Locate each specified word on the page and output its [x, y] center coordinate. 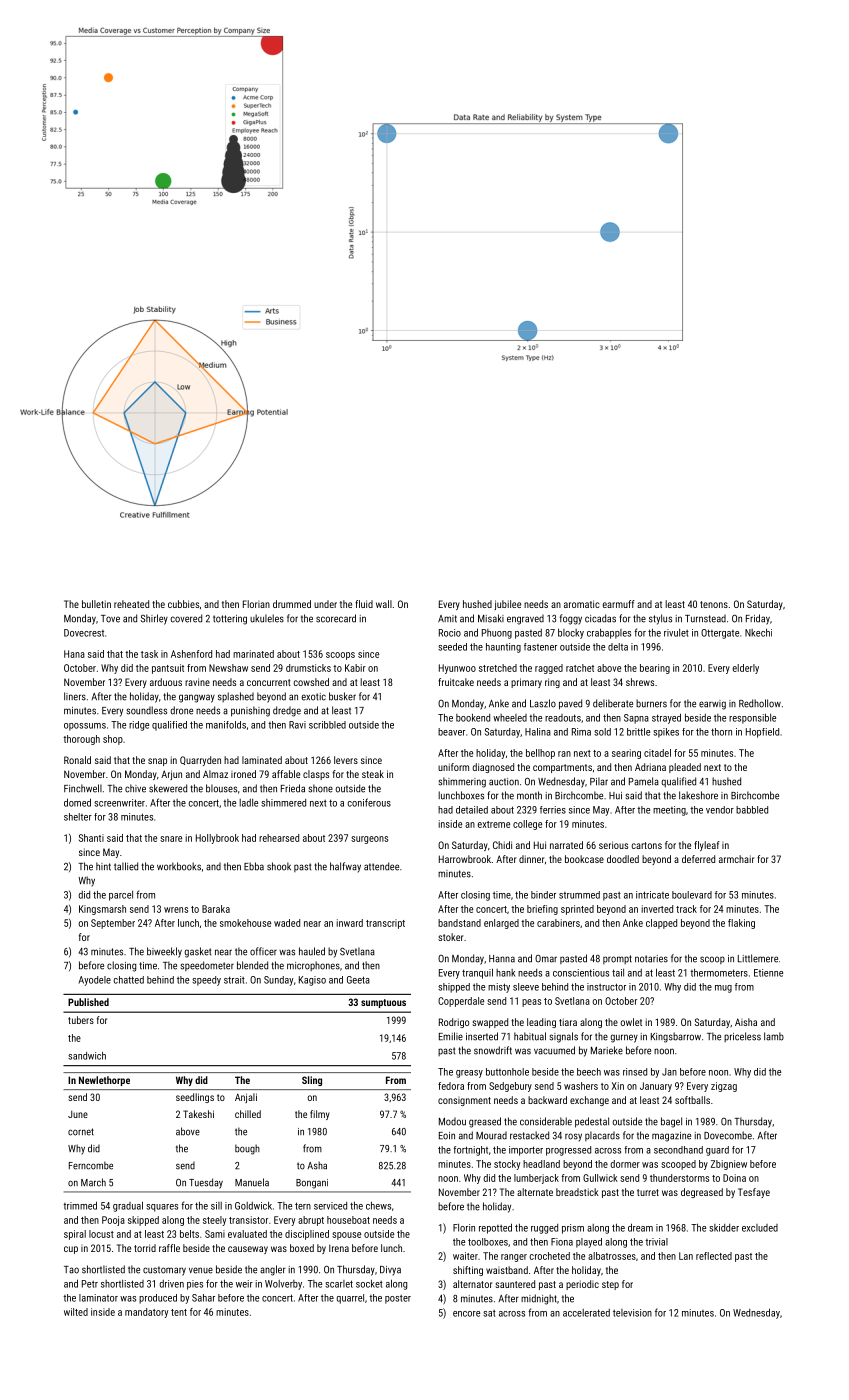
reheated [131, 604]
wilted [76, 1312]
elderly [746, 669]
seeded [452, 647]
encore [466, 1314]
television [632, 1313]
